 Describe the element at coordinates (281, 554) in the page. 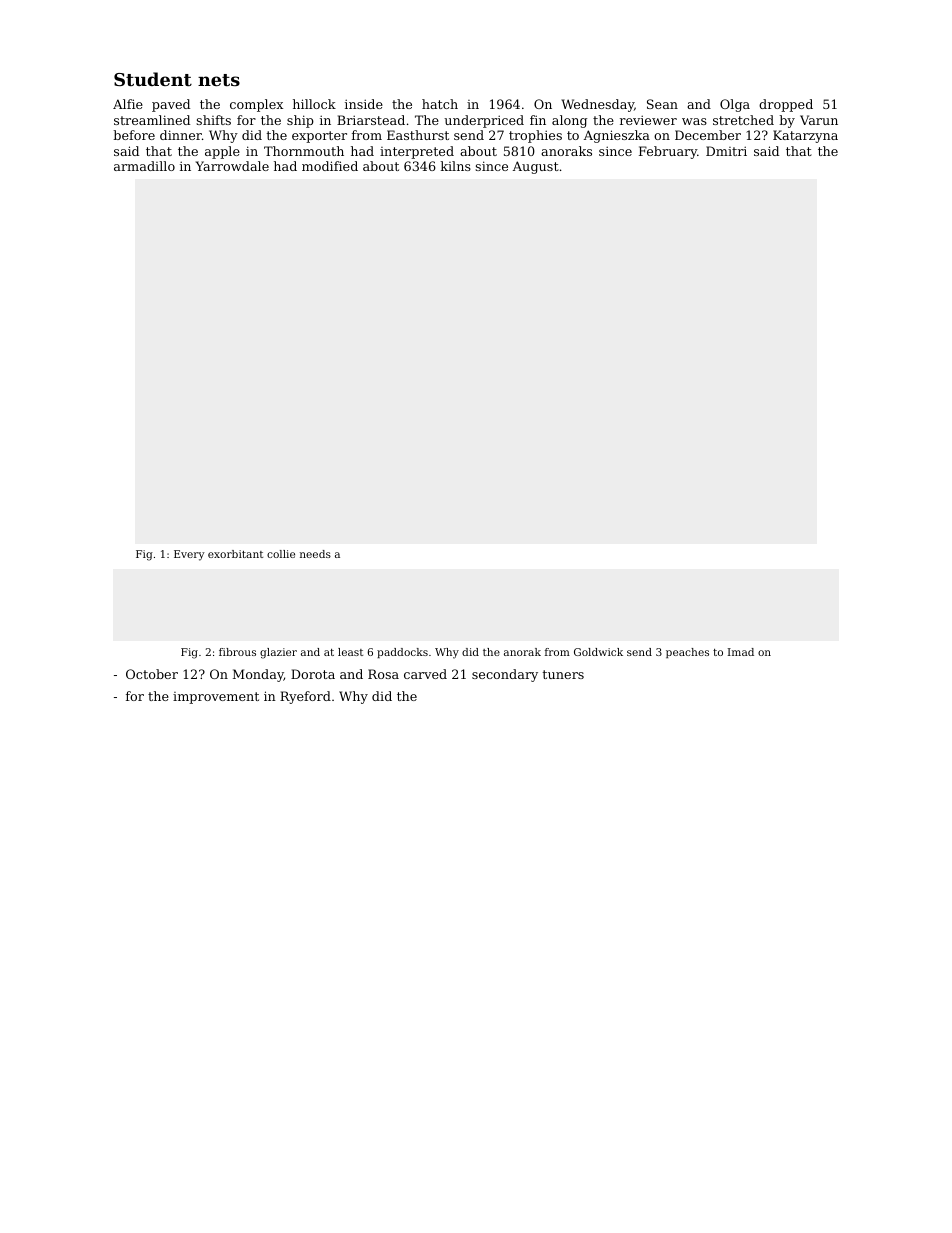

I see `collie` at that location.
